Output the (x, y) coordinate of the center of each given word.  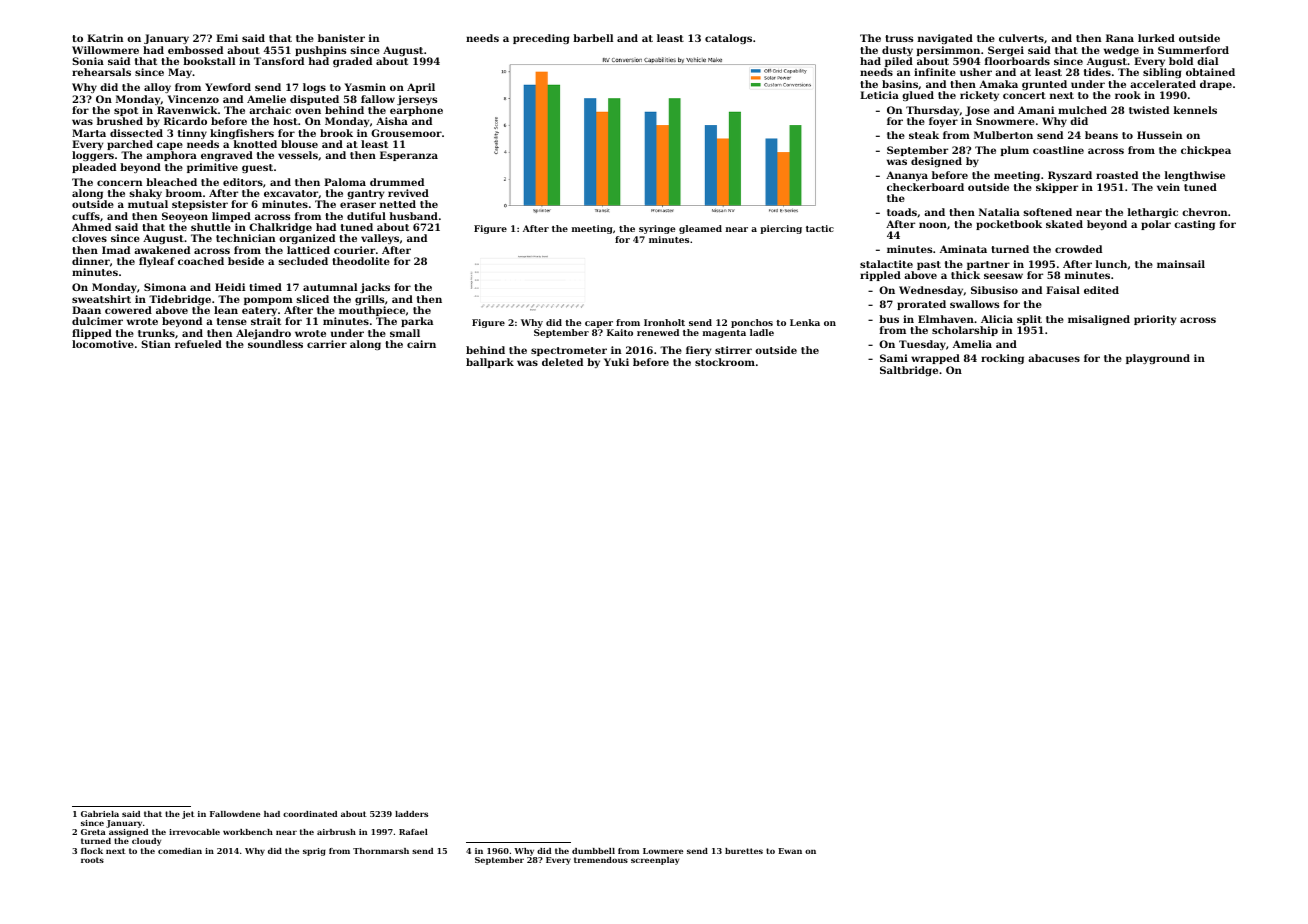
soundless (275, 344)
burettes (744, 851)
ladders (411, 814)
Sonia (88, 61)
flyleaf (157, 262)
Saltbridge (909, 371)
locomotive (103, 344)
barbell (593, 38)
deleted (562, 362)
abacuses (1054, 358)
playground (1158, 359)
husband (413, 216)
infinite (935, 72)
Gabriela (100, 814)
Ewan (790, 851)
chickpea (1206, 151)
